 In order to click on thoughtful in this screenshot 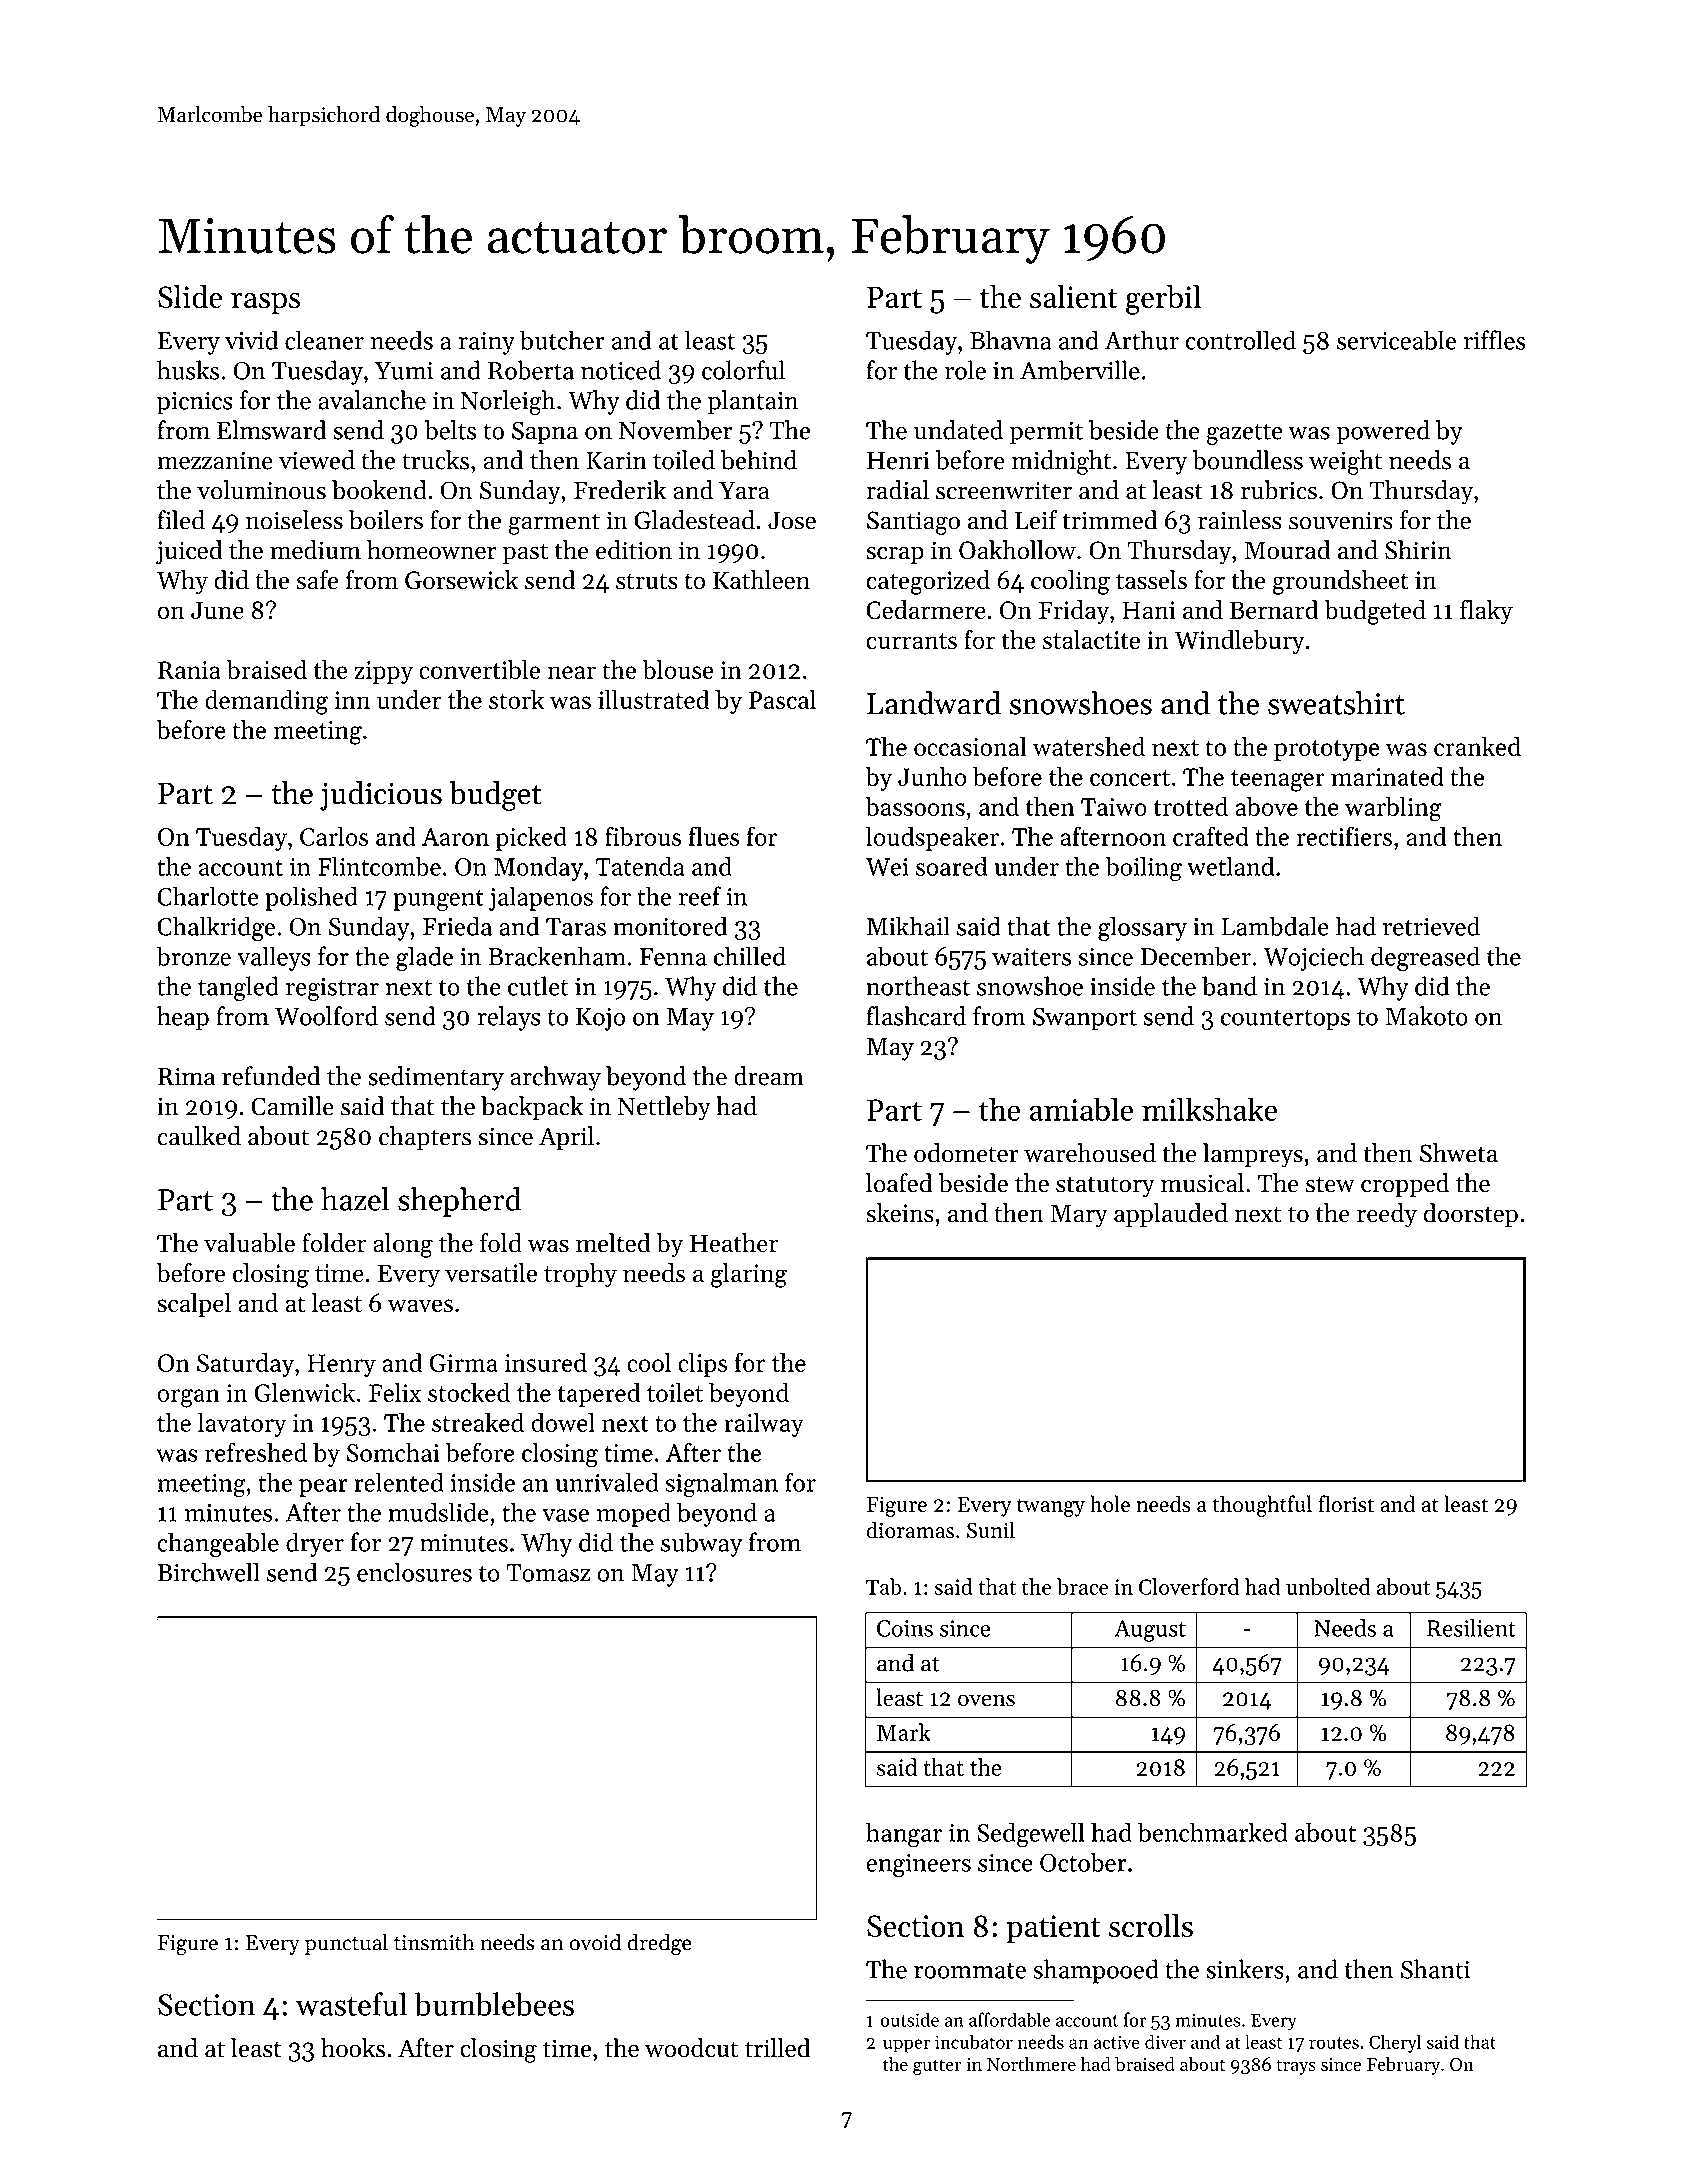, I will do `click(1262, 1506)`.
